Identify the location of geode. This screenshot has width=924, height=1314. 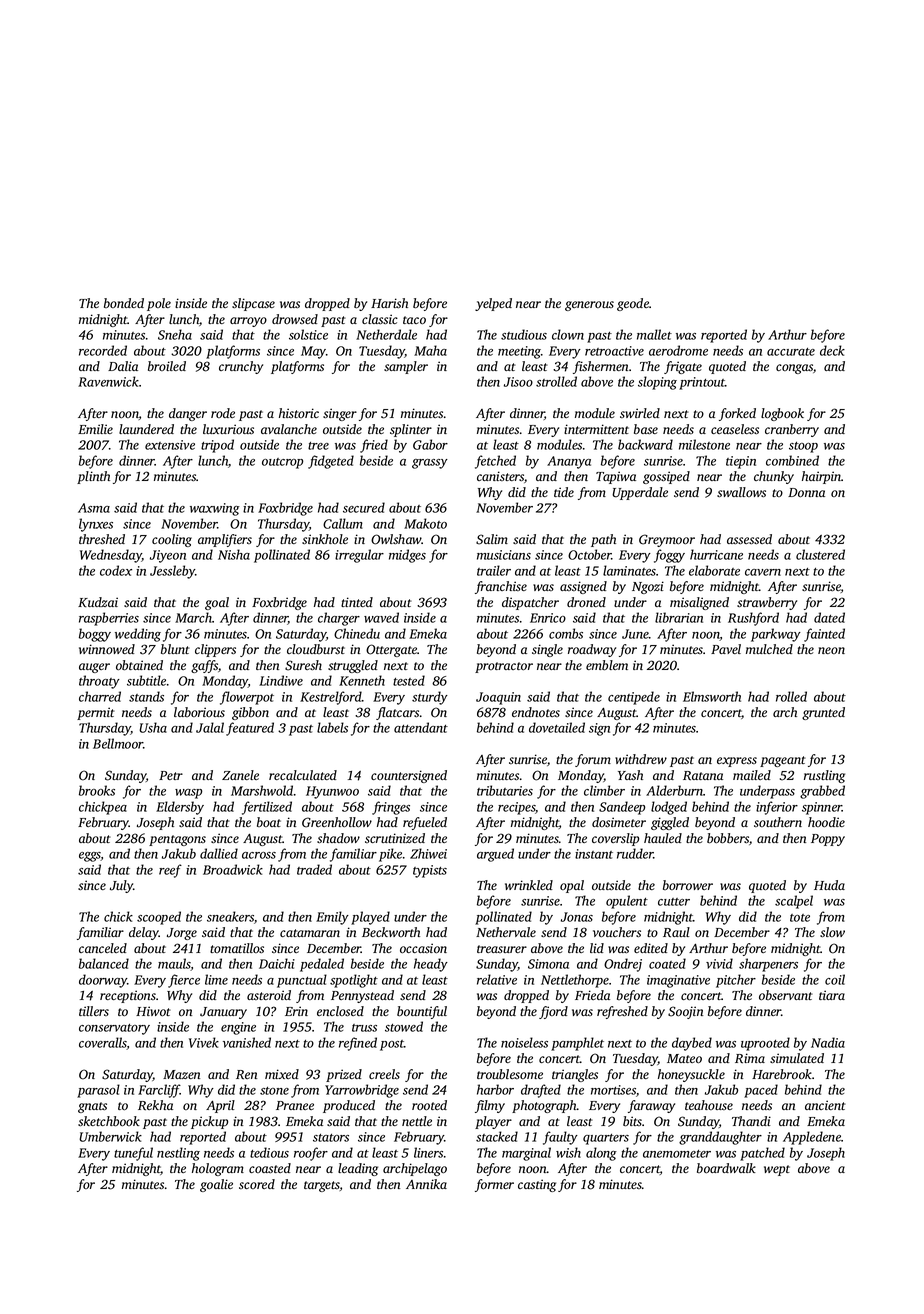
(633, 304).
